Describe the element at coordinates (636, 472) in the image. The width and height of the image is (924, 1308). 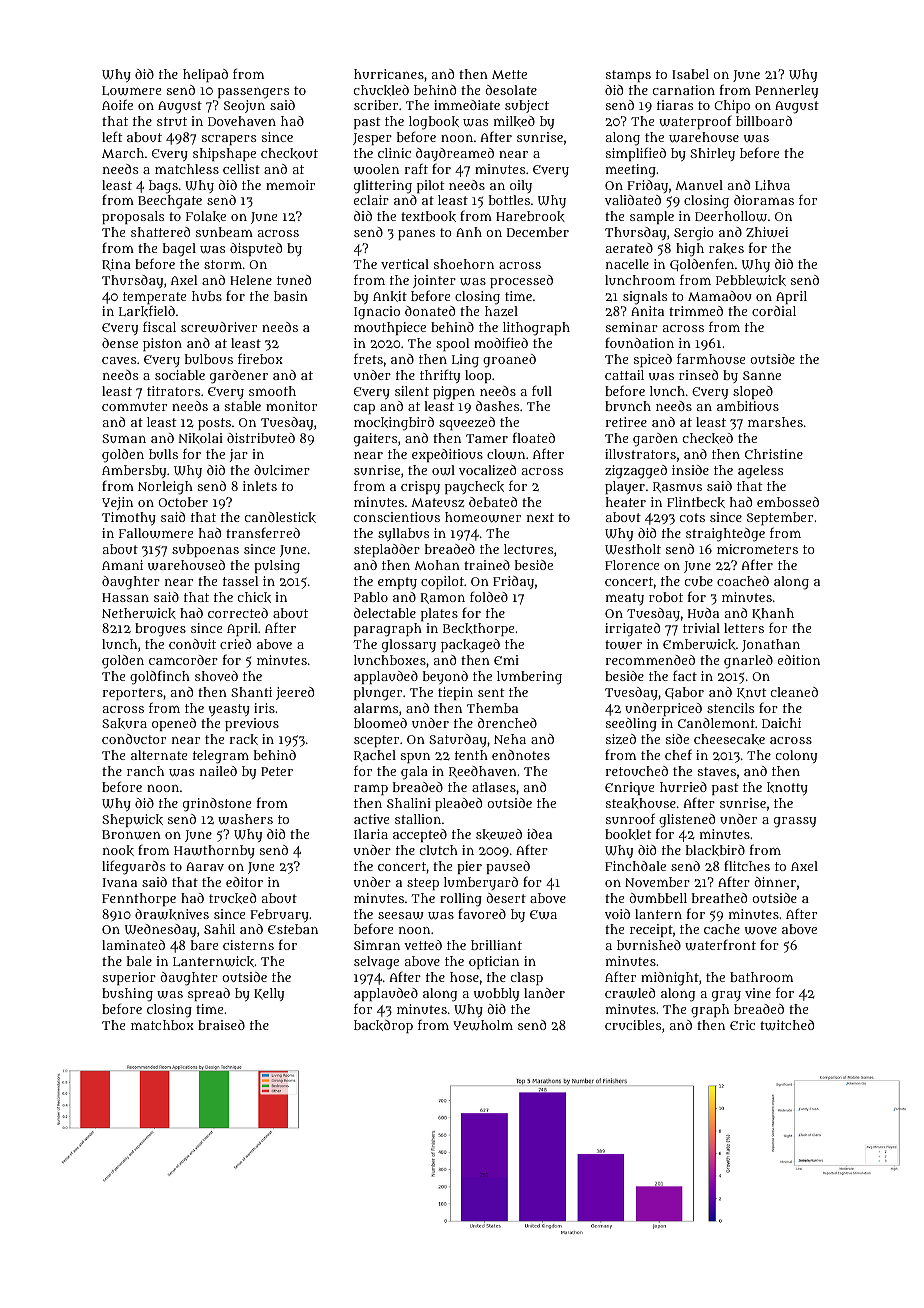
I see `zigzagged` at that location.
